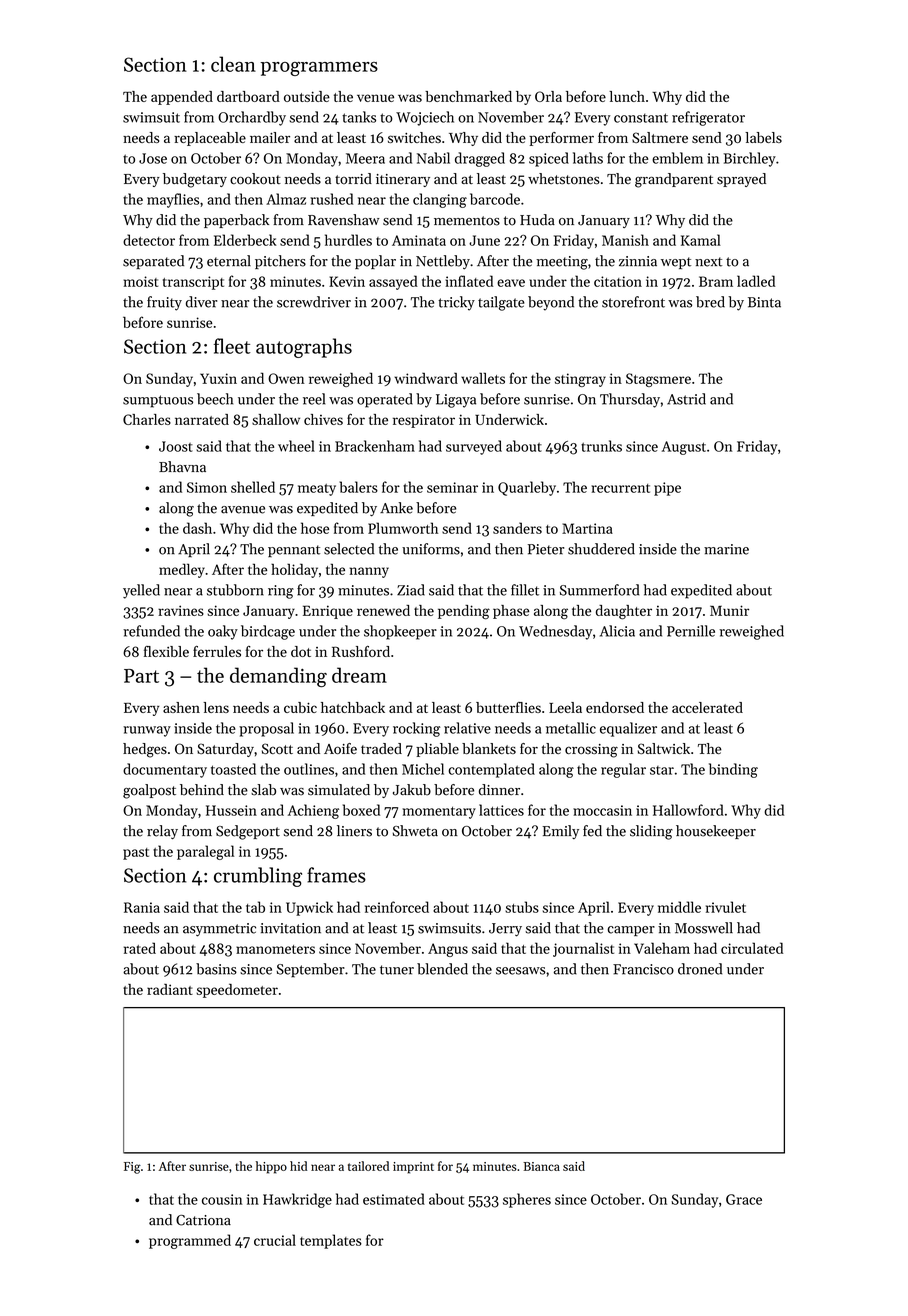 This screenshot has height=1316, width=908. What do you see at coordinates (588, 158) in the screenshot?
I see `laths` at bounding box center [588, 158].
